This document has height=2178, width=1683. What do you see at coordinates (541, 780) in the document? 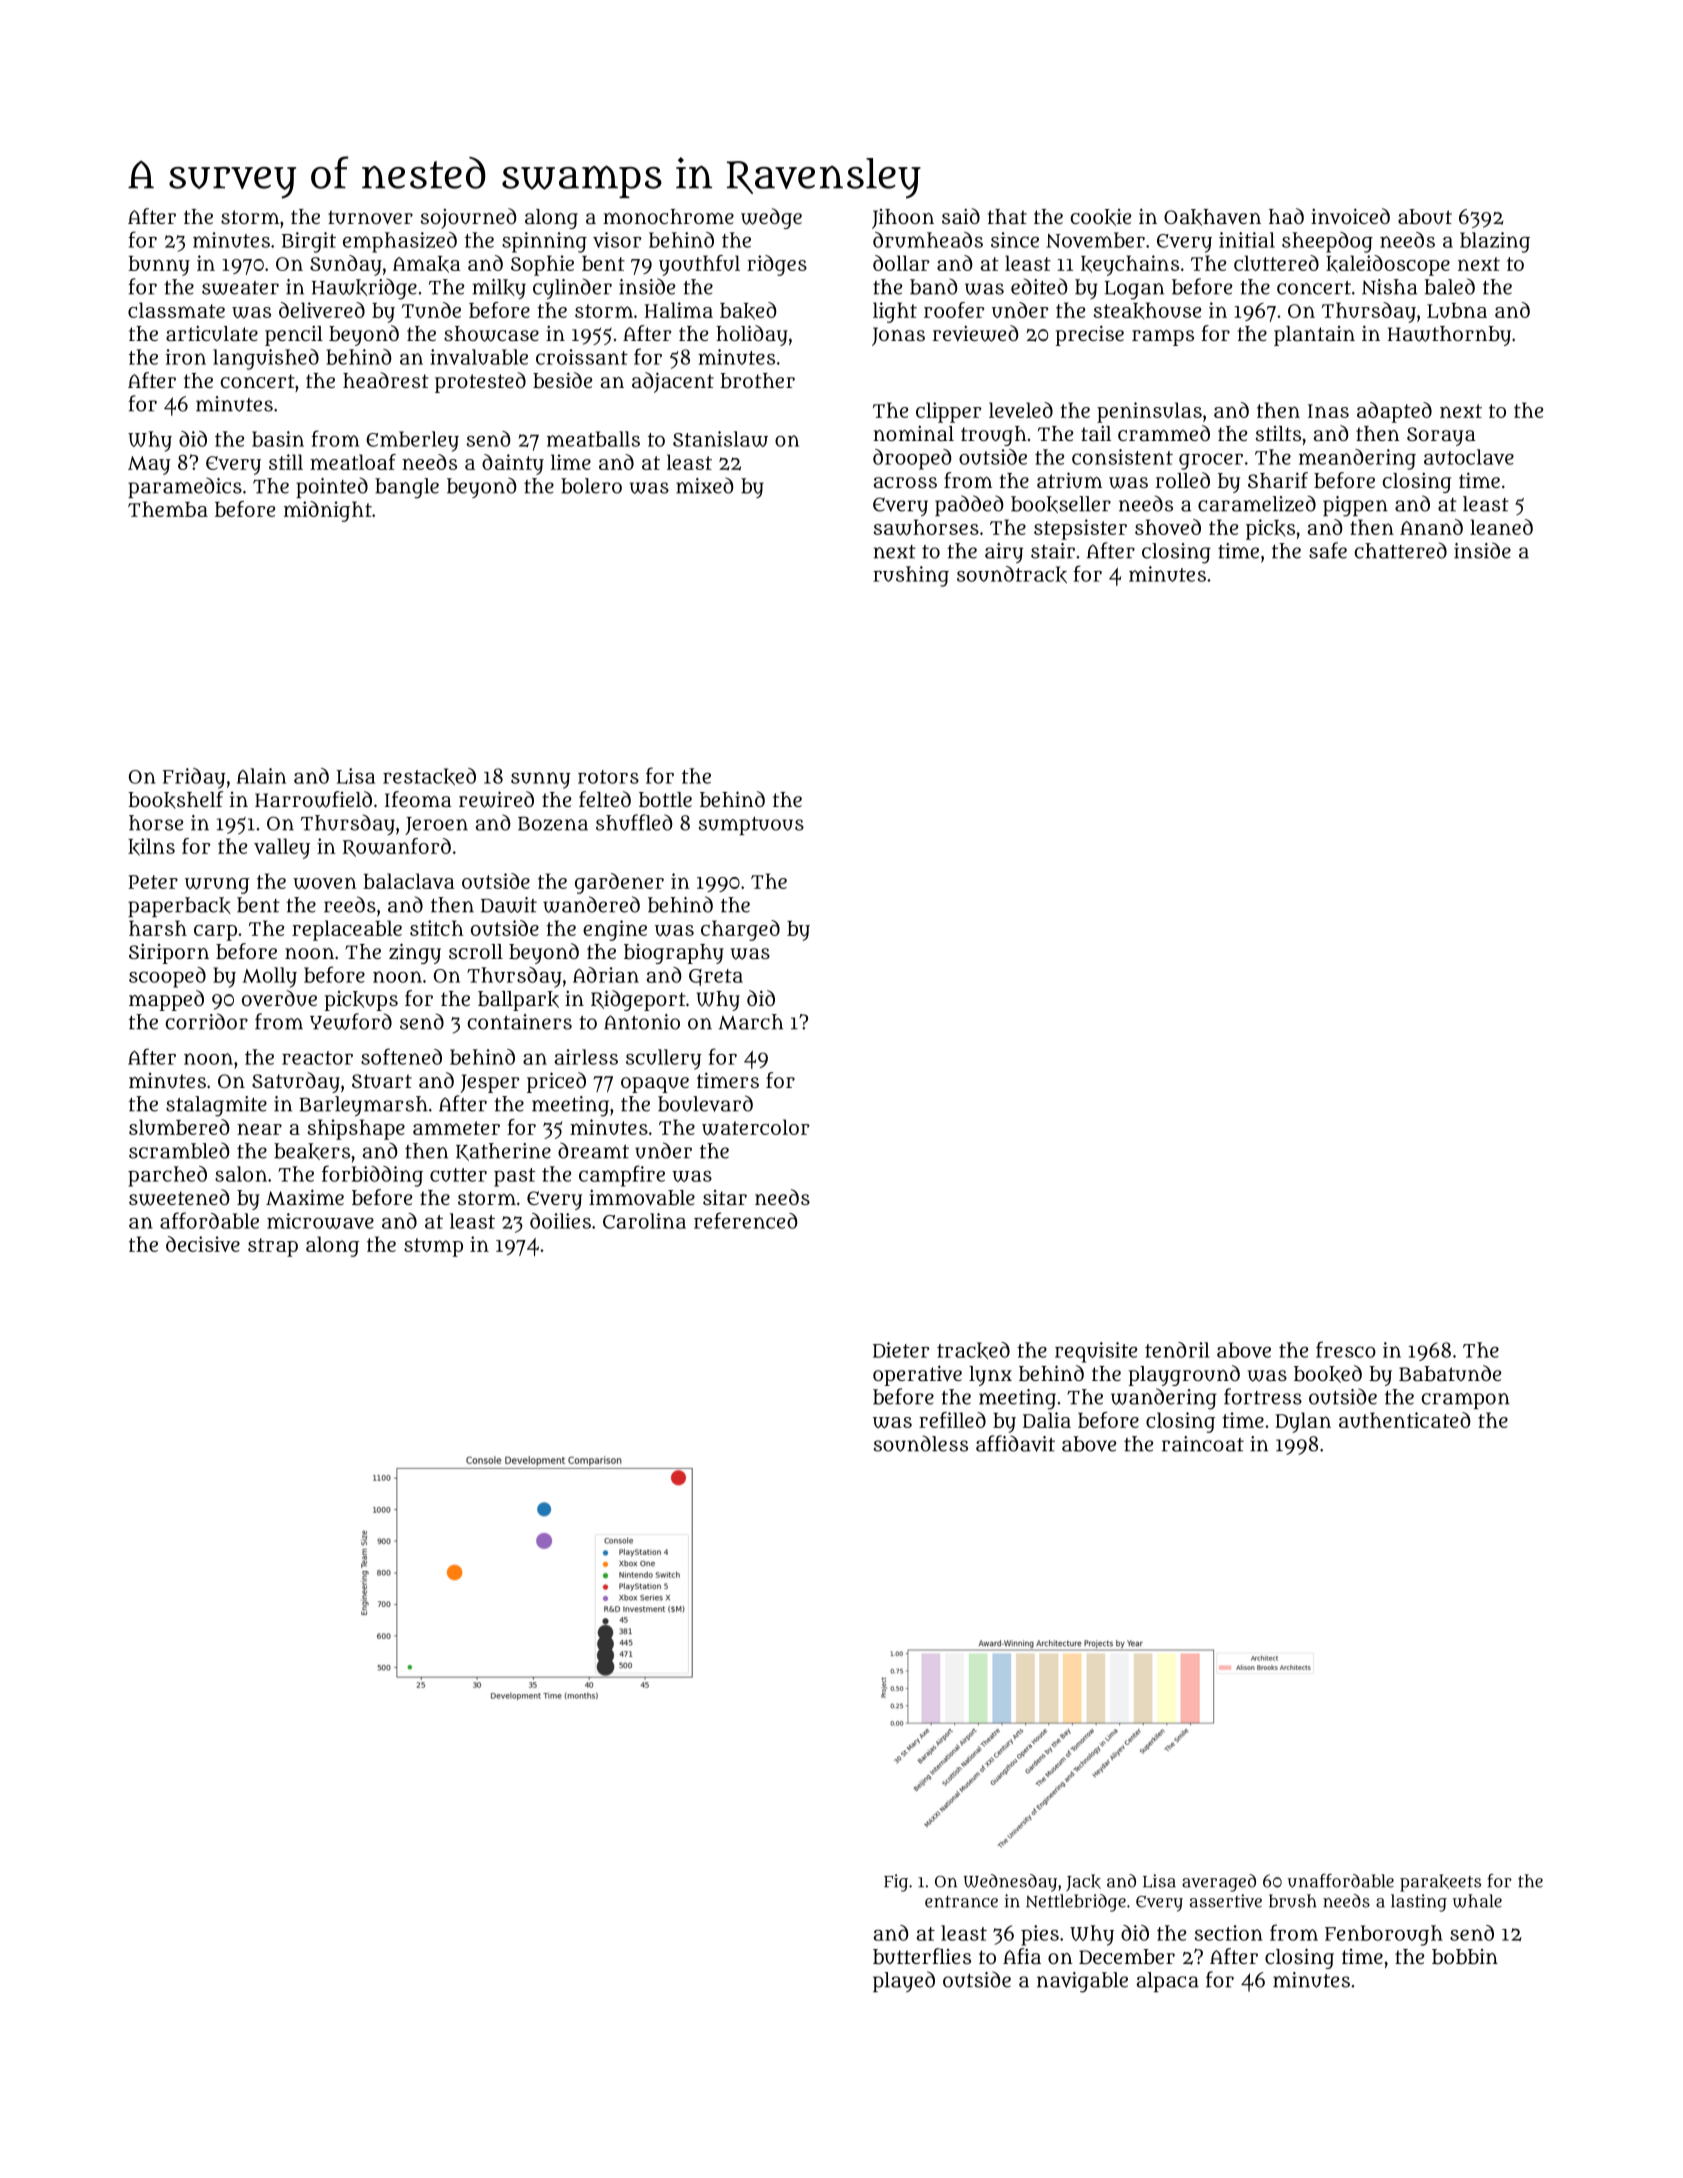
I see `sunny` at bounding box center [541, 780].
